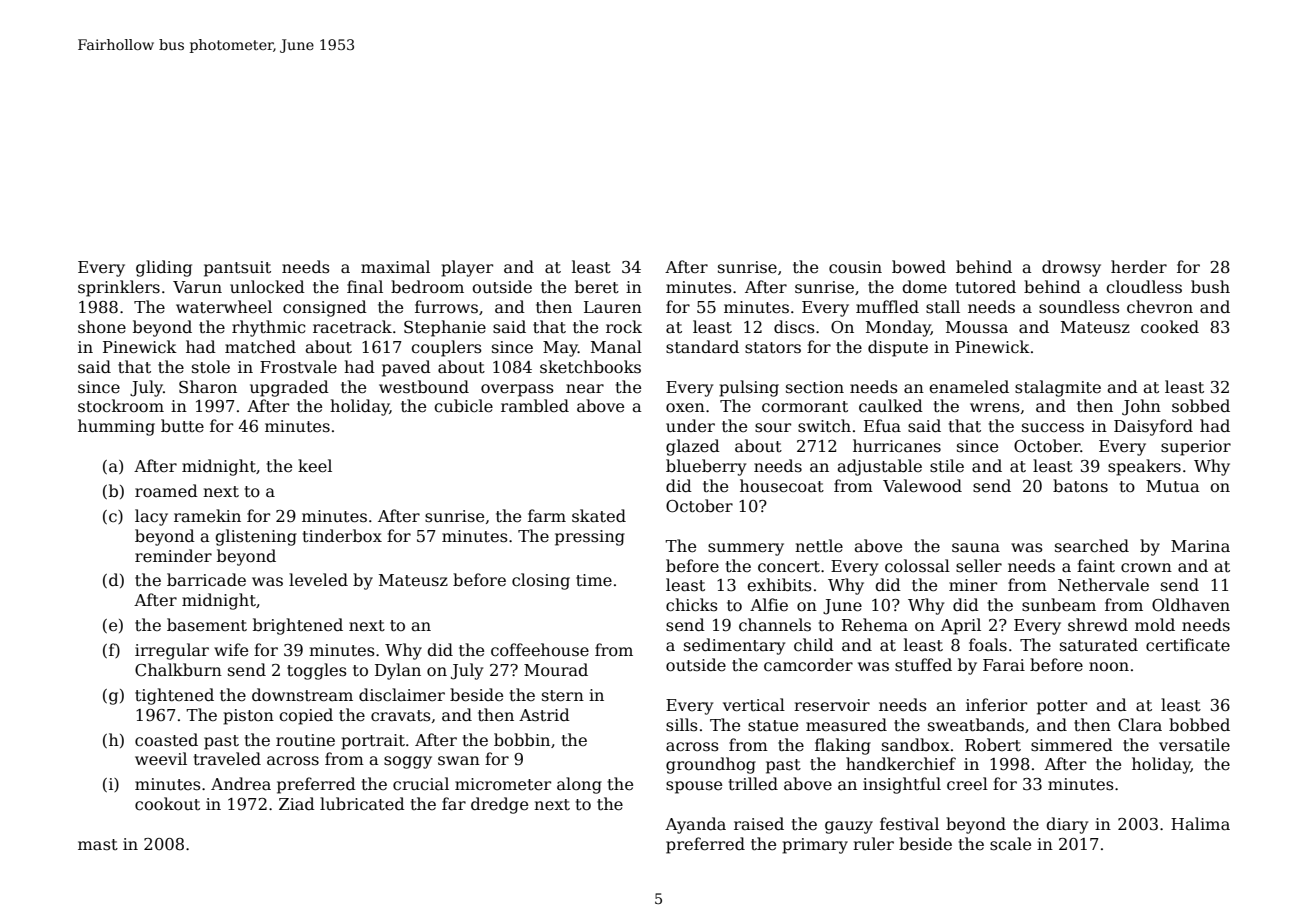 The image size is (1308, 924). What do you see at coordinates (164, 268) in the screenshot?
I see `gliding` at bounding box center [164, 268].
